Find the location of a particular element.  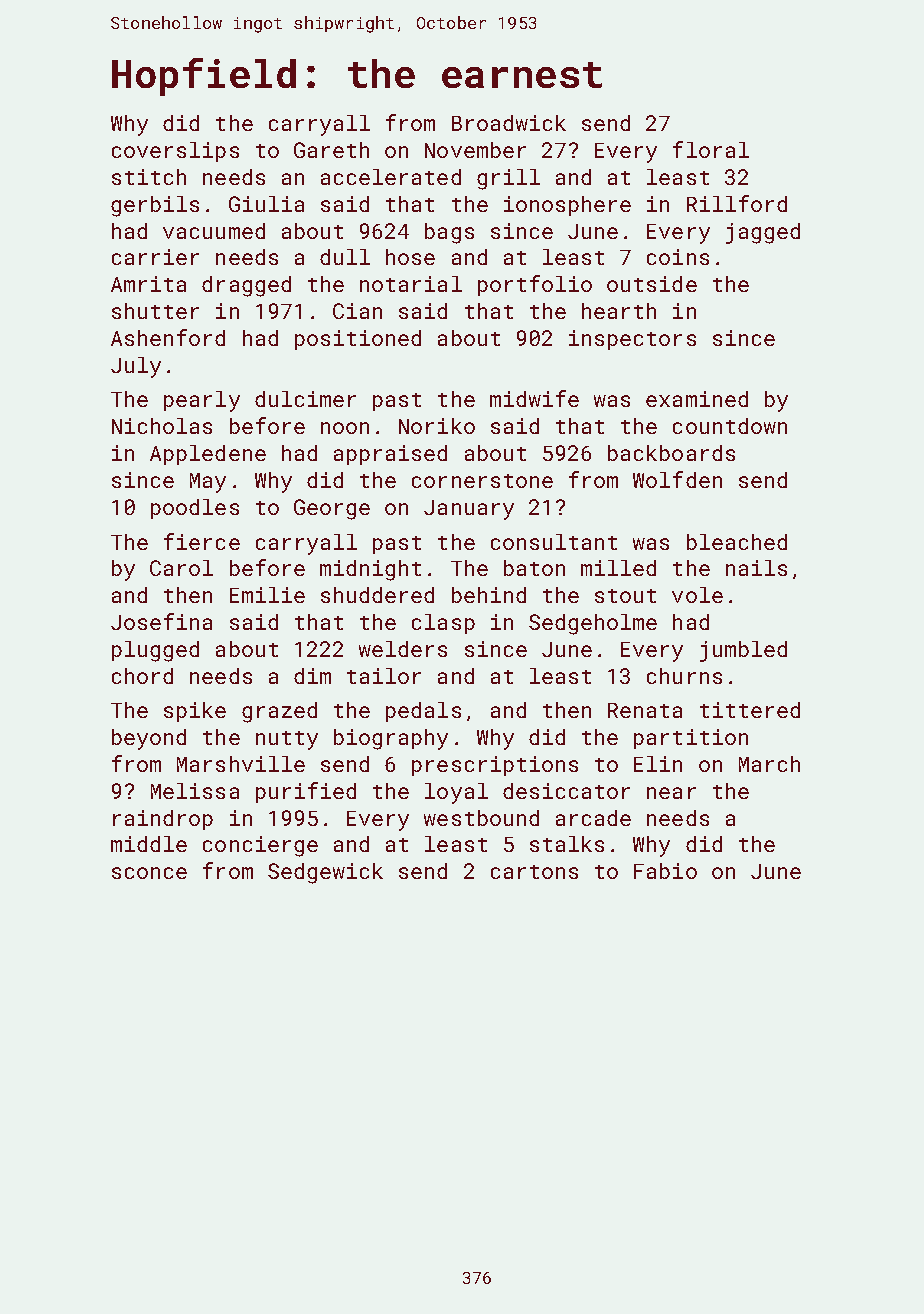

hearth is located at coordinates (619, 311).
